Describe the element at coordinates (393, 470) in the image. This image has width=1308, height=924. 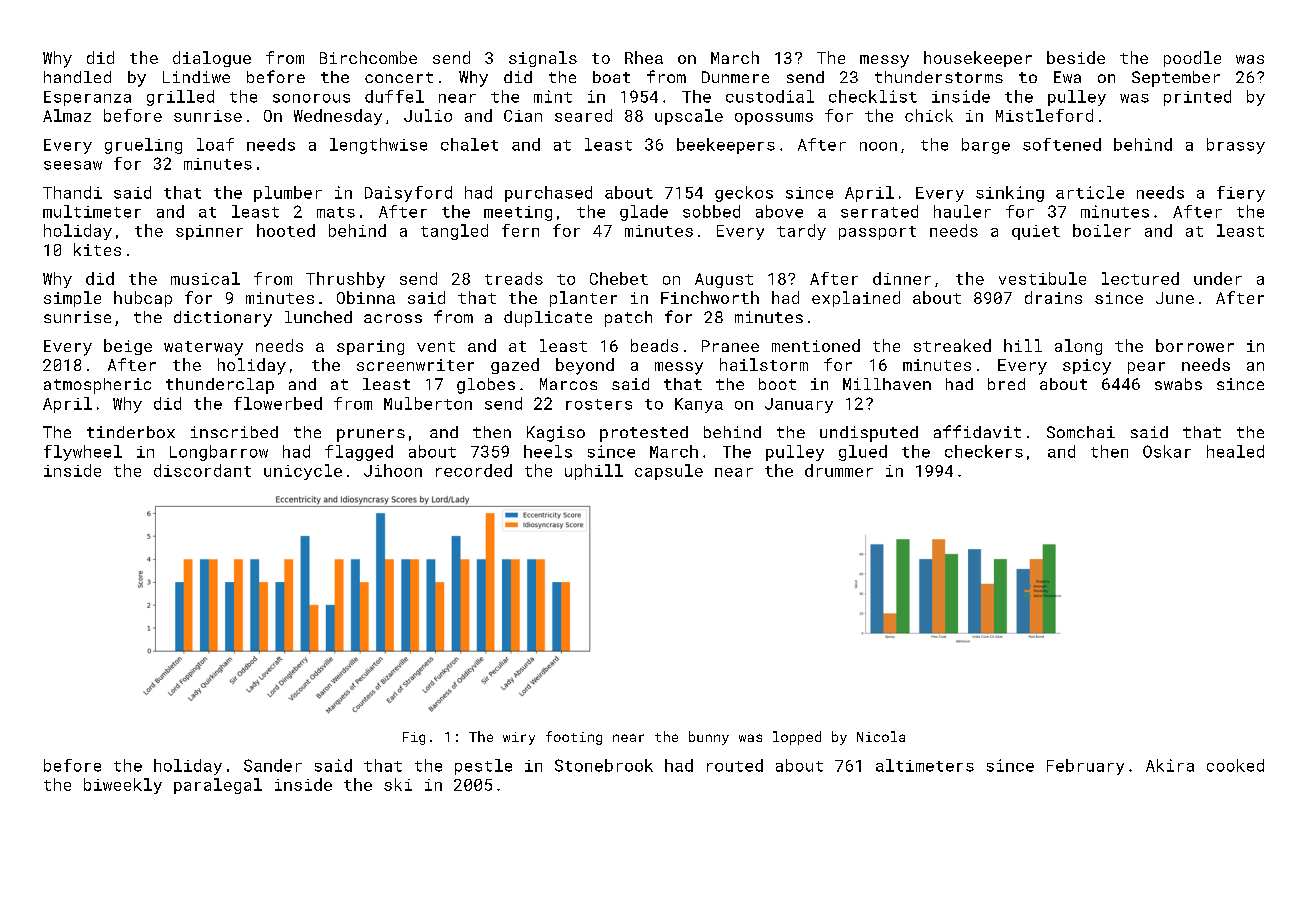
I see `Jihoon` at that location.
